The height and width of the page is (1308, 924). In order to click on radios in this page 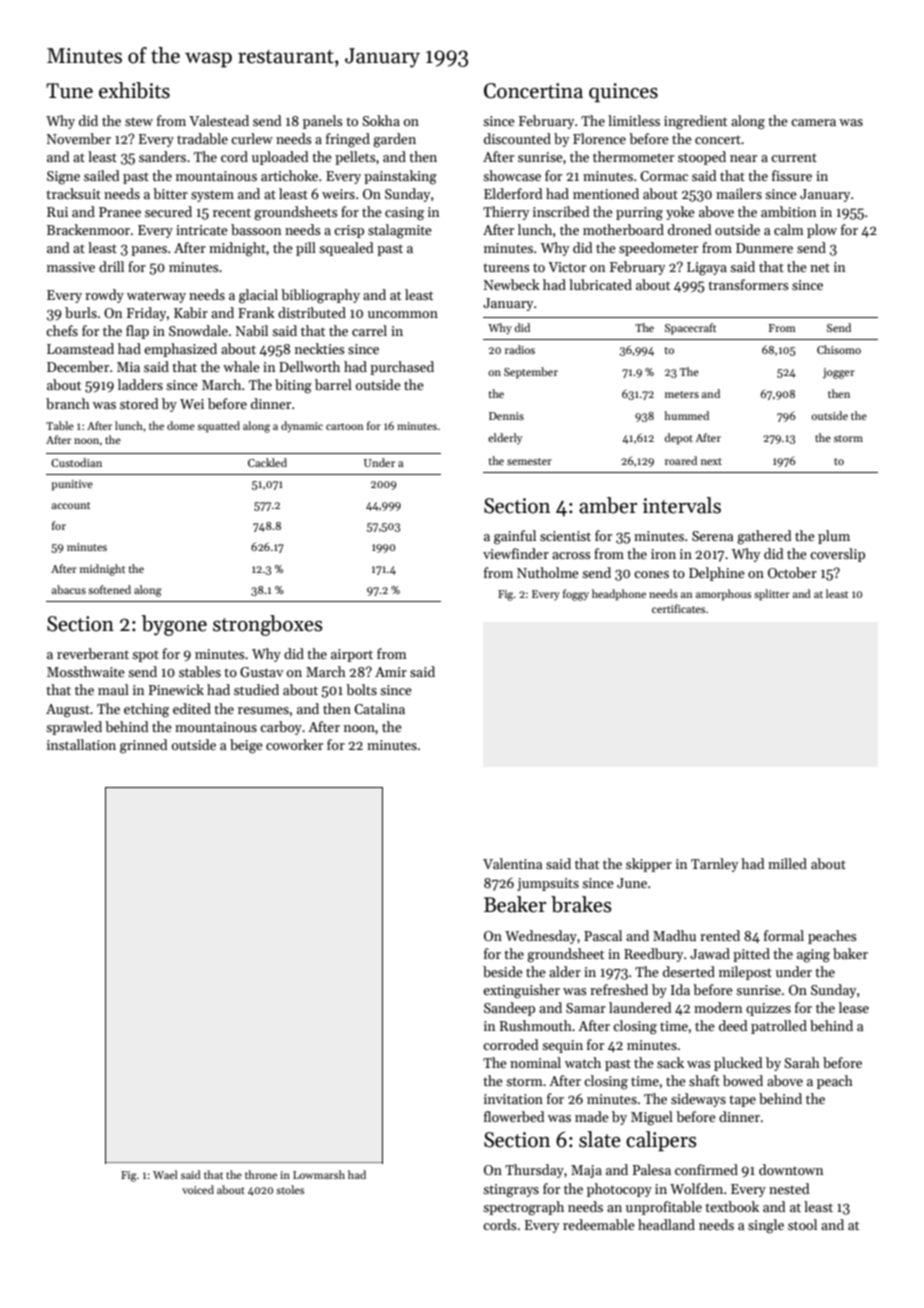, I will do `click(520, 349)`.
